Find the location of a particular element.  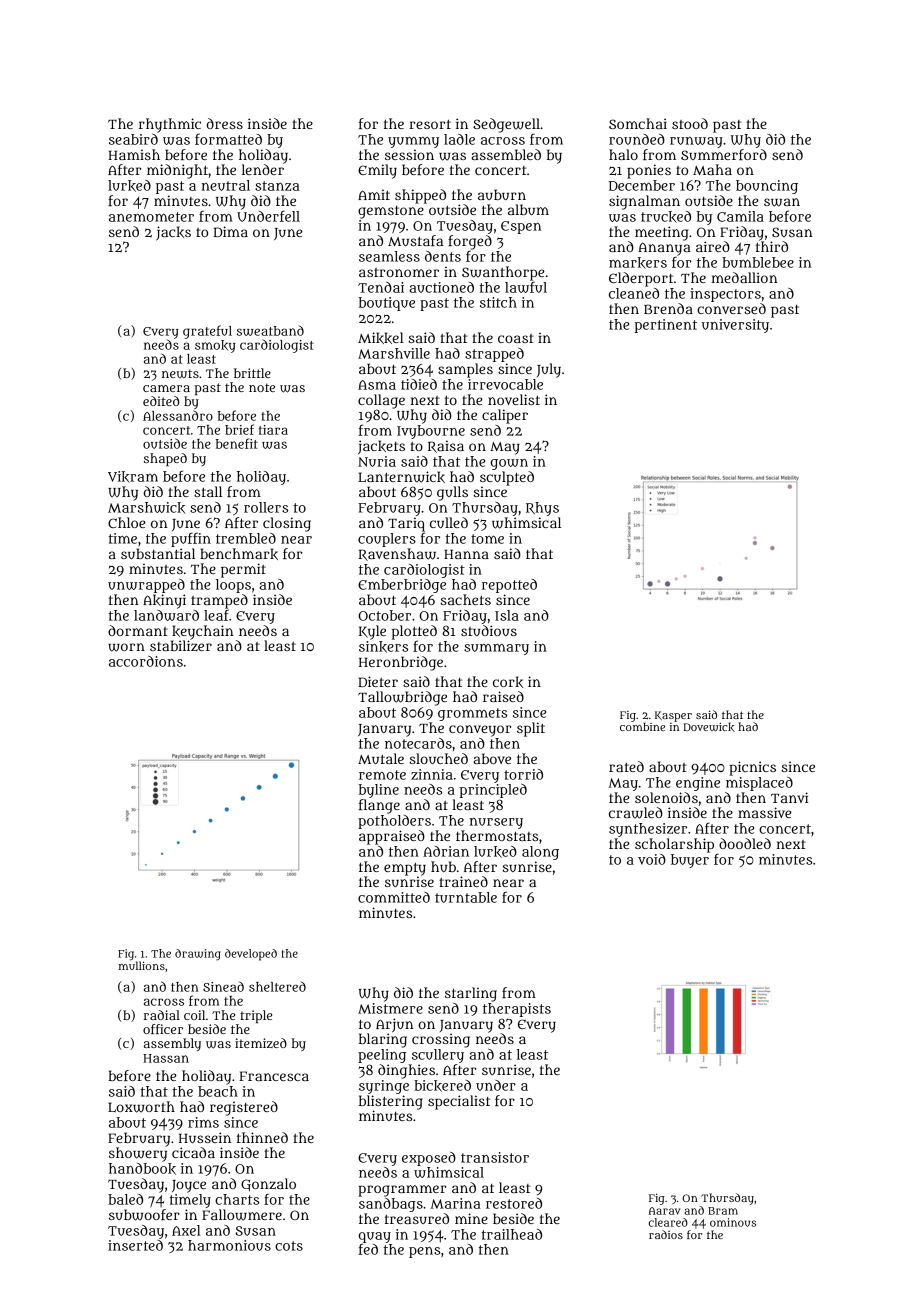

dress is located at coordinates (224, 123).
